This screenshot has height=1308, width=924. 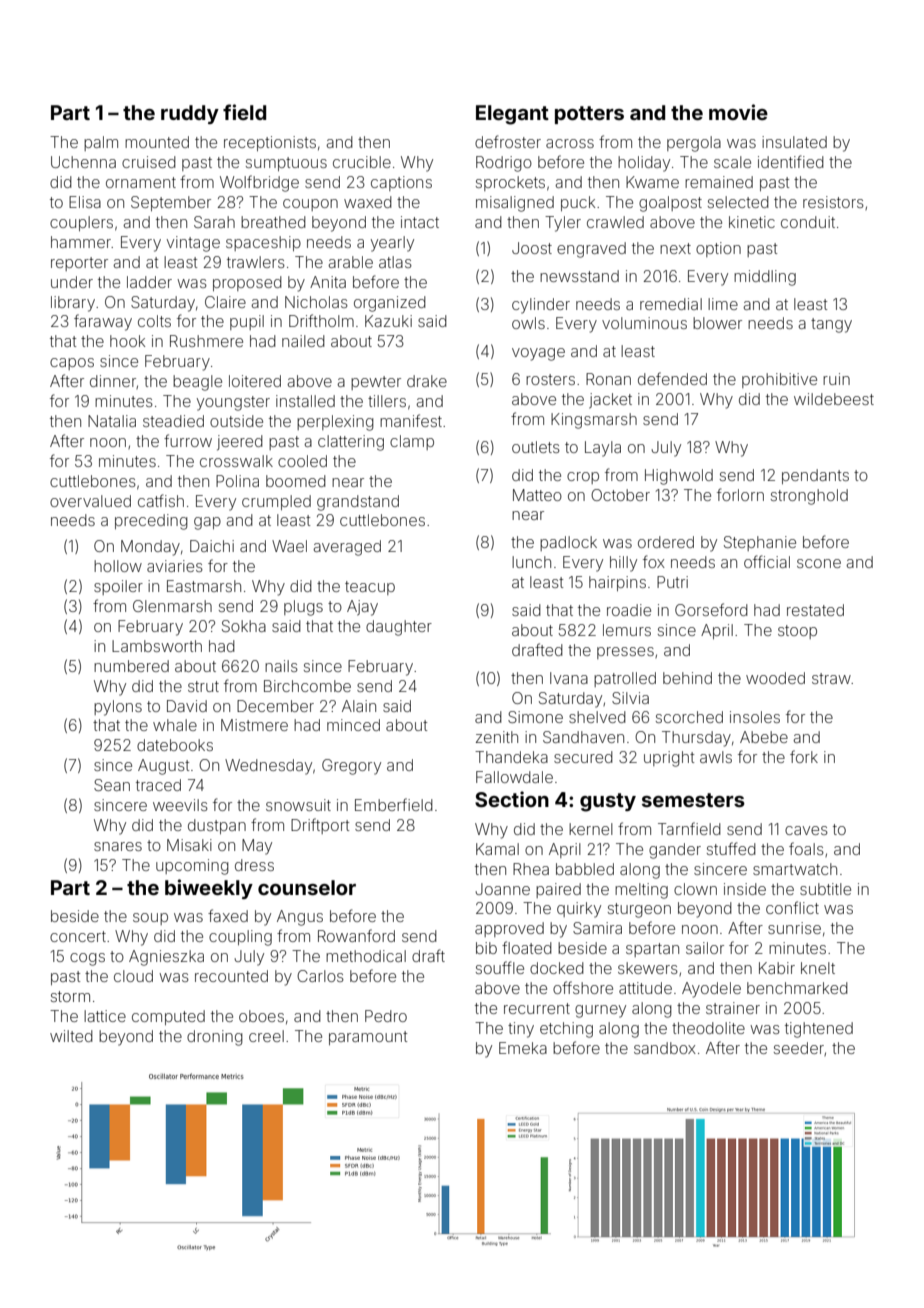 I want to click on Simone, so click(x=535, y=717).
